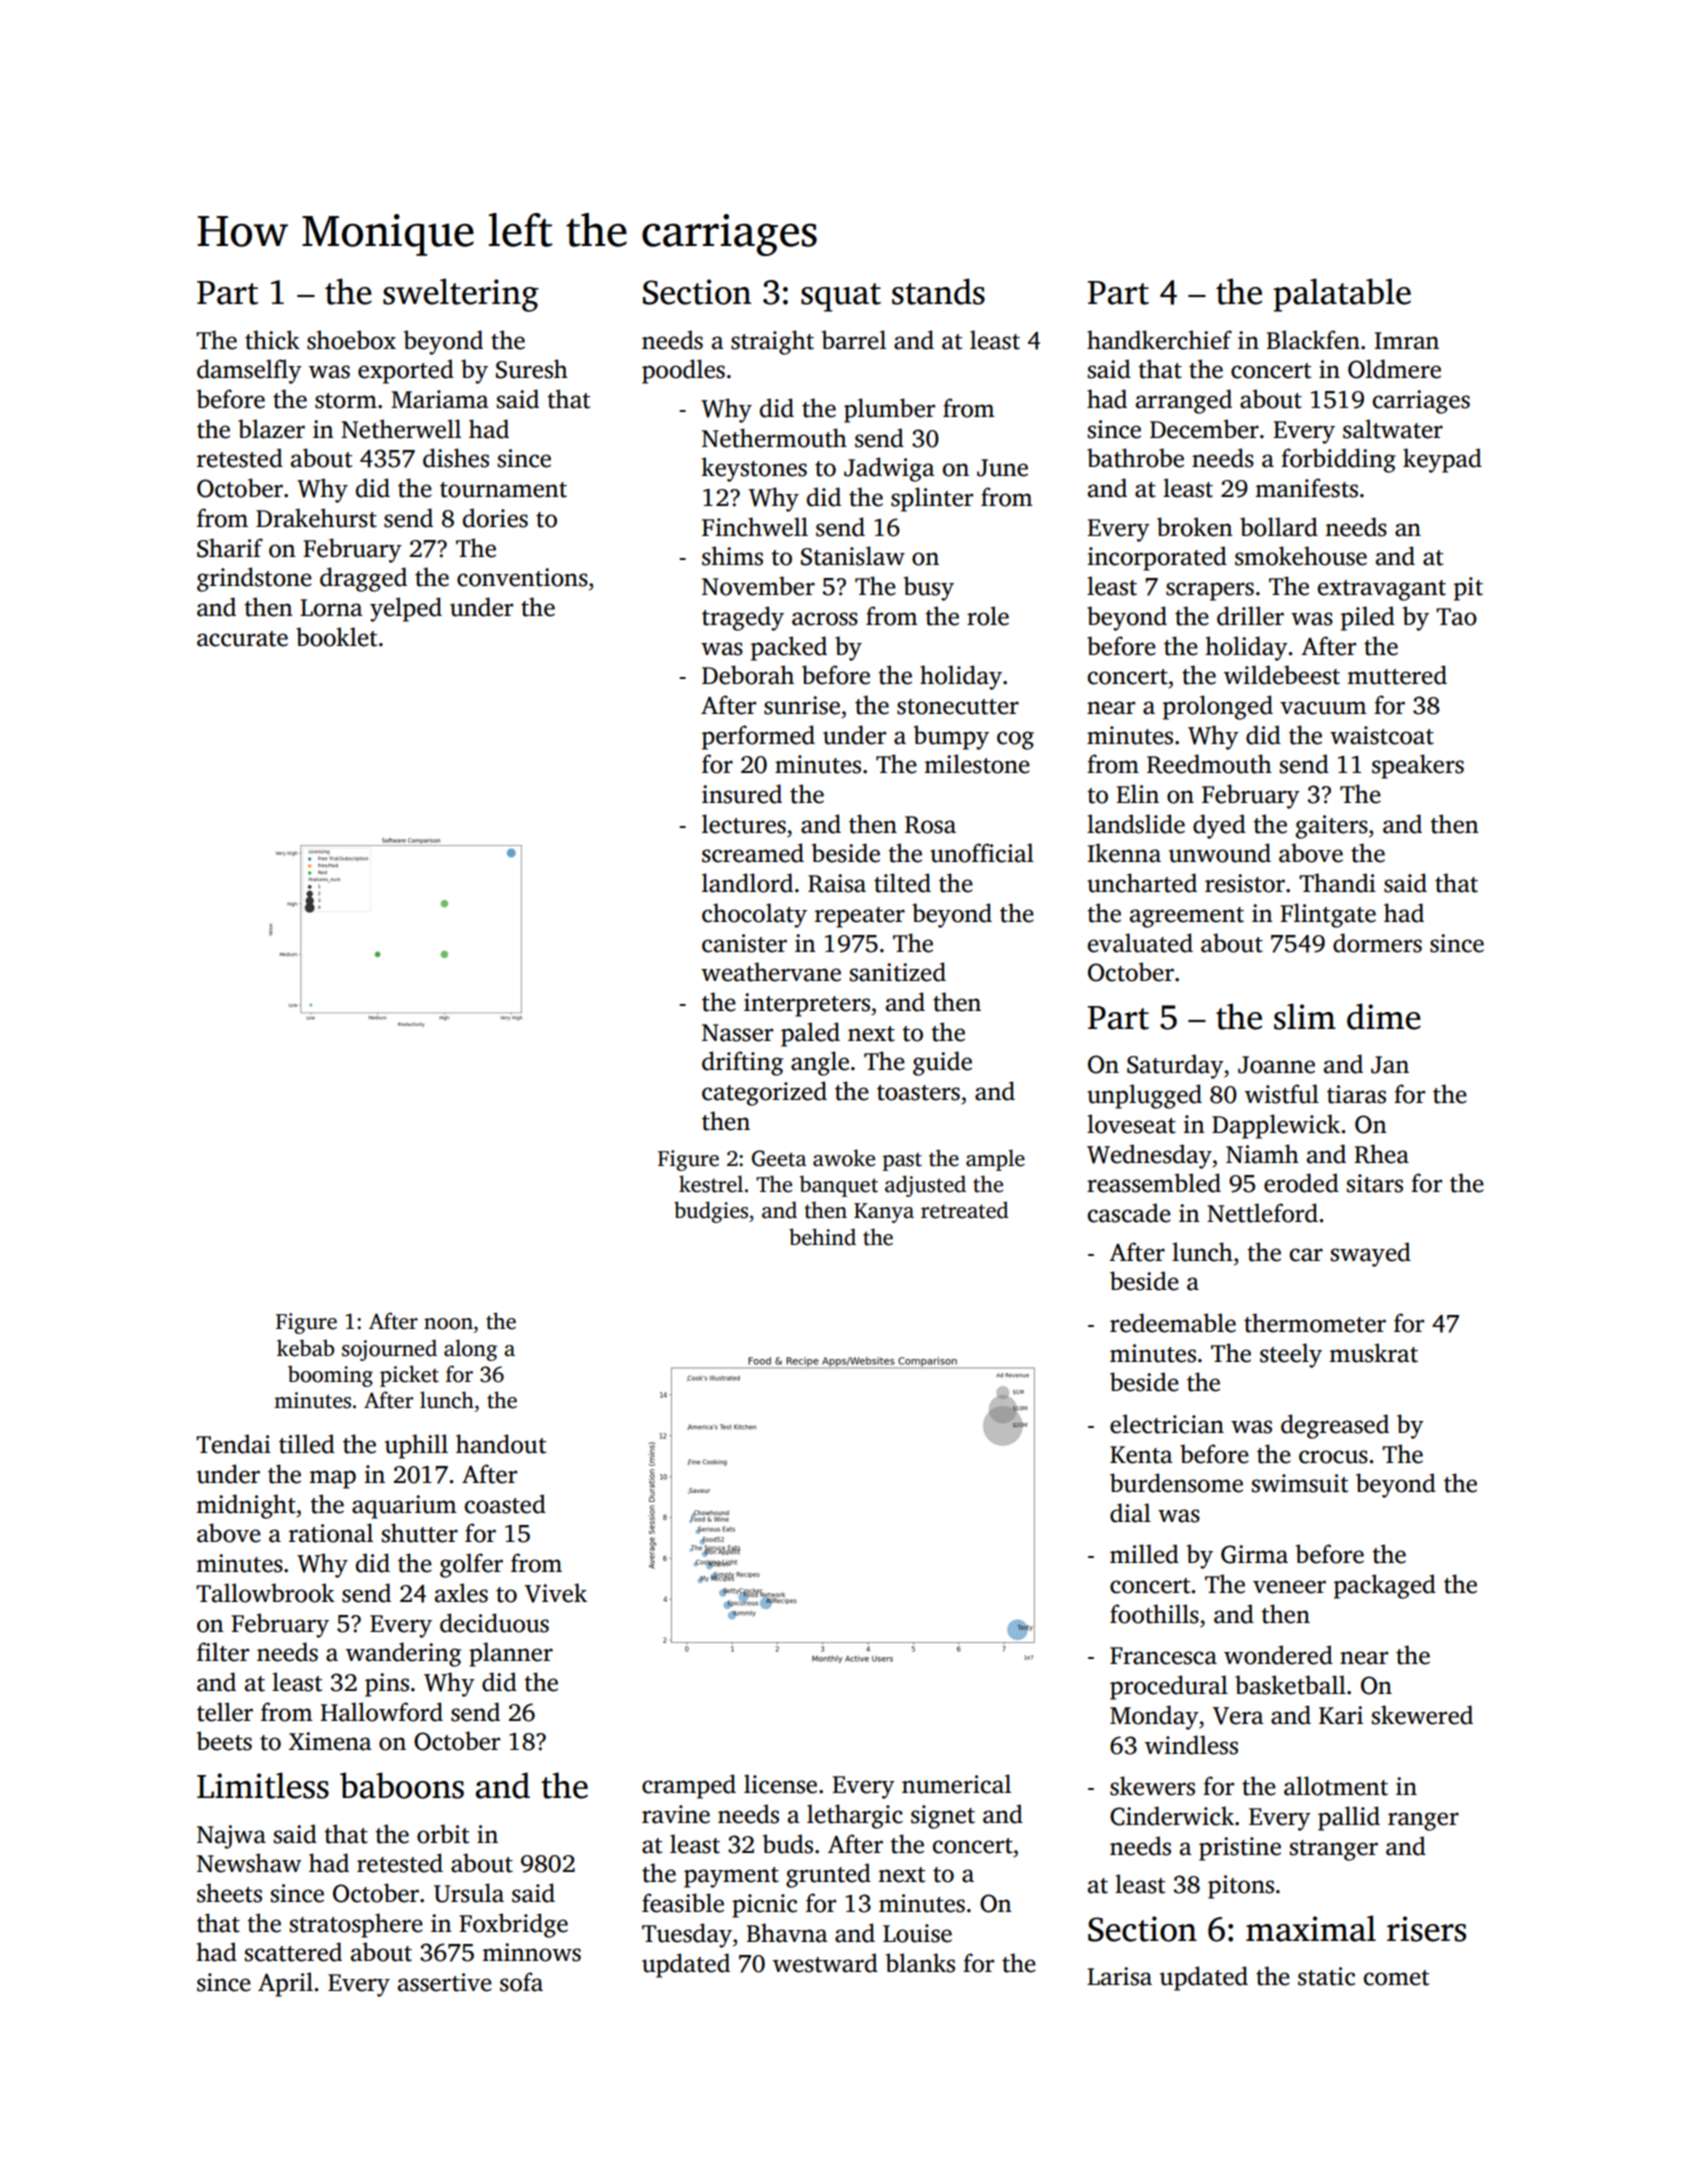 This page has width=1683, height=2178. What do you see at coordinates (683, 1903) in the page?
I see `feasible` at bounding box center [683, 1903].
